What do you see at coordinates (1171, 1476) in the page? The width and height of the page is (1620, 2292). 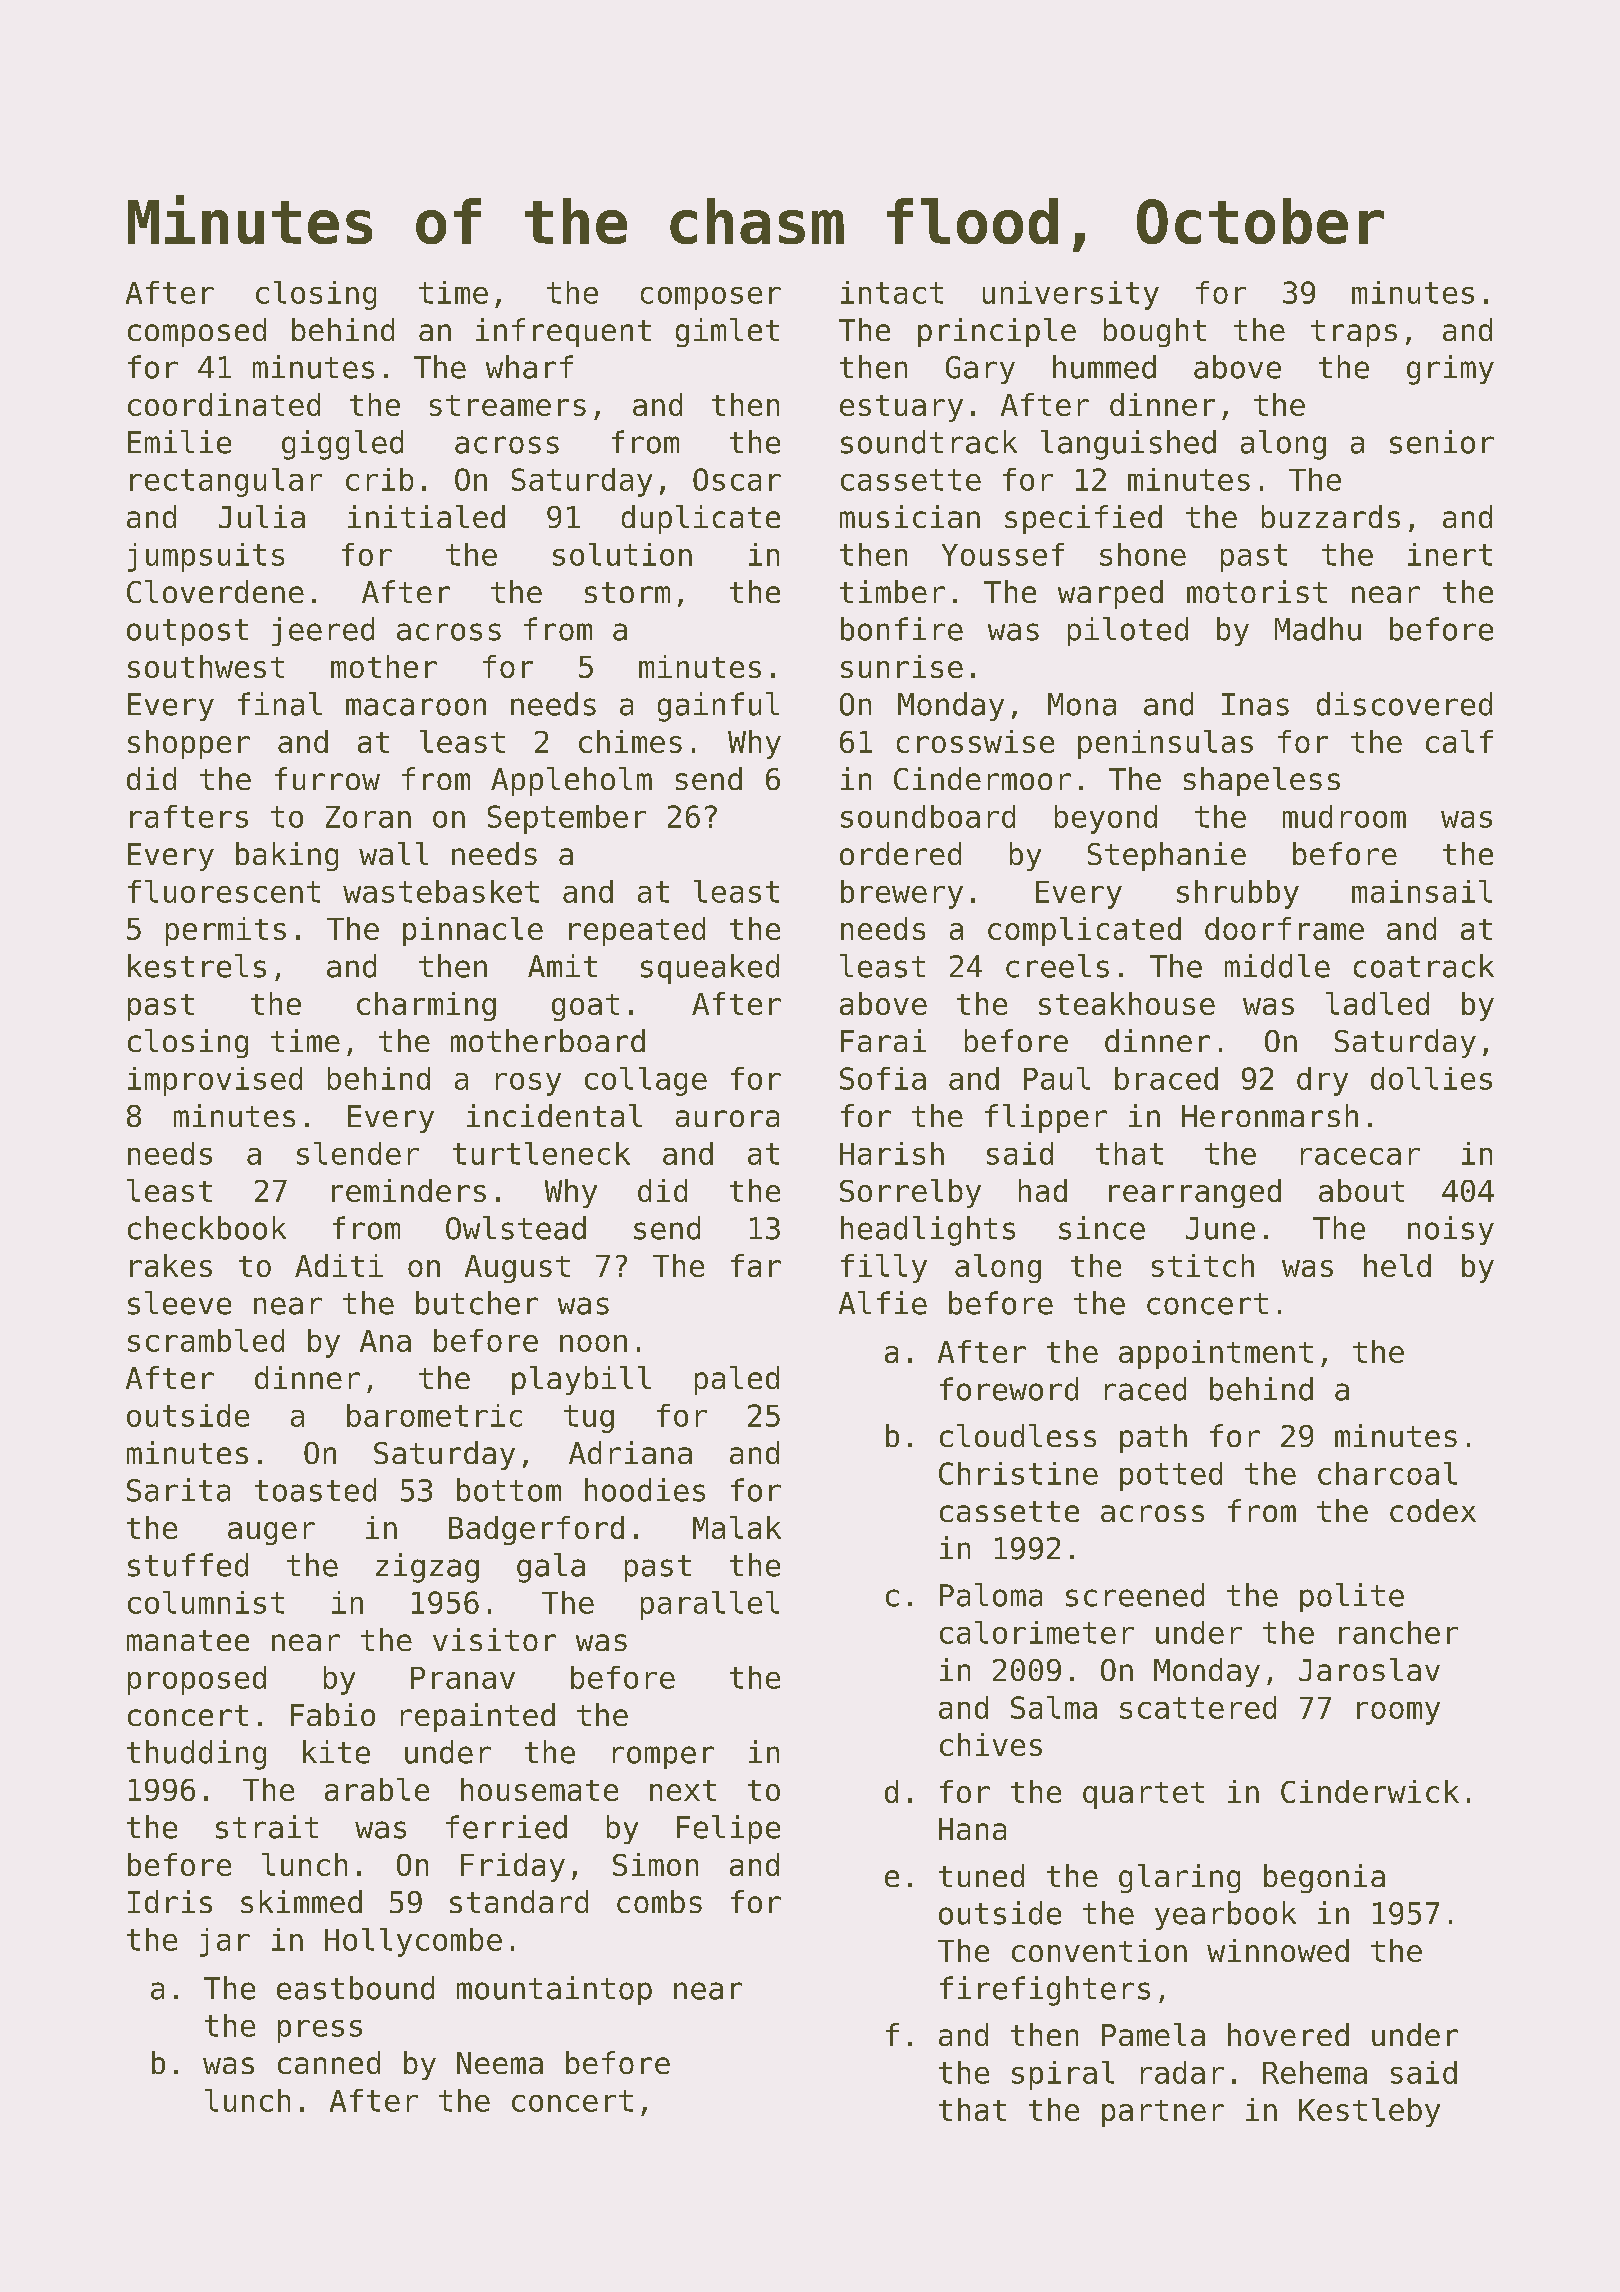 I see `potted` at bounding box center [1171, 1476].
